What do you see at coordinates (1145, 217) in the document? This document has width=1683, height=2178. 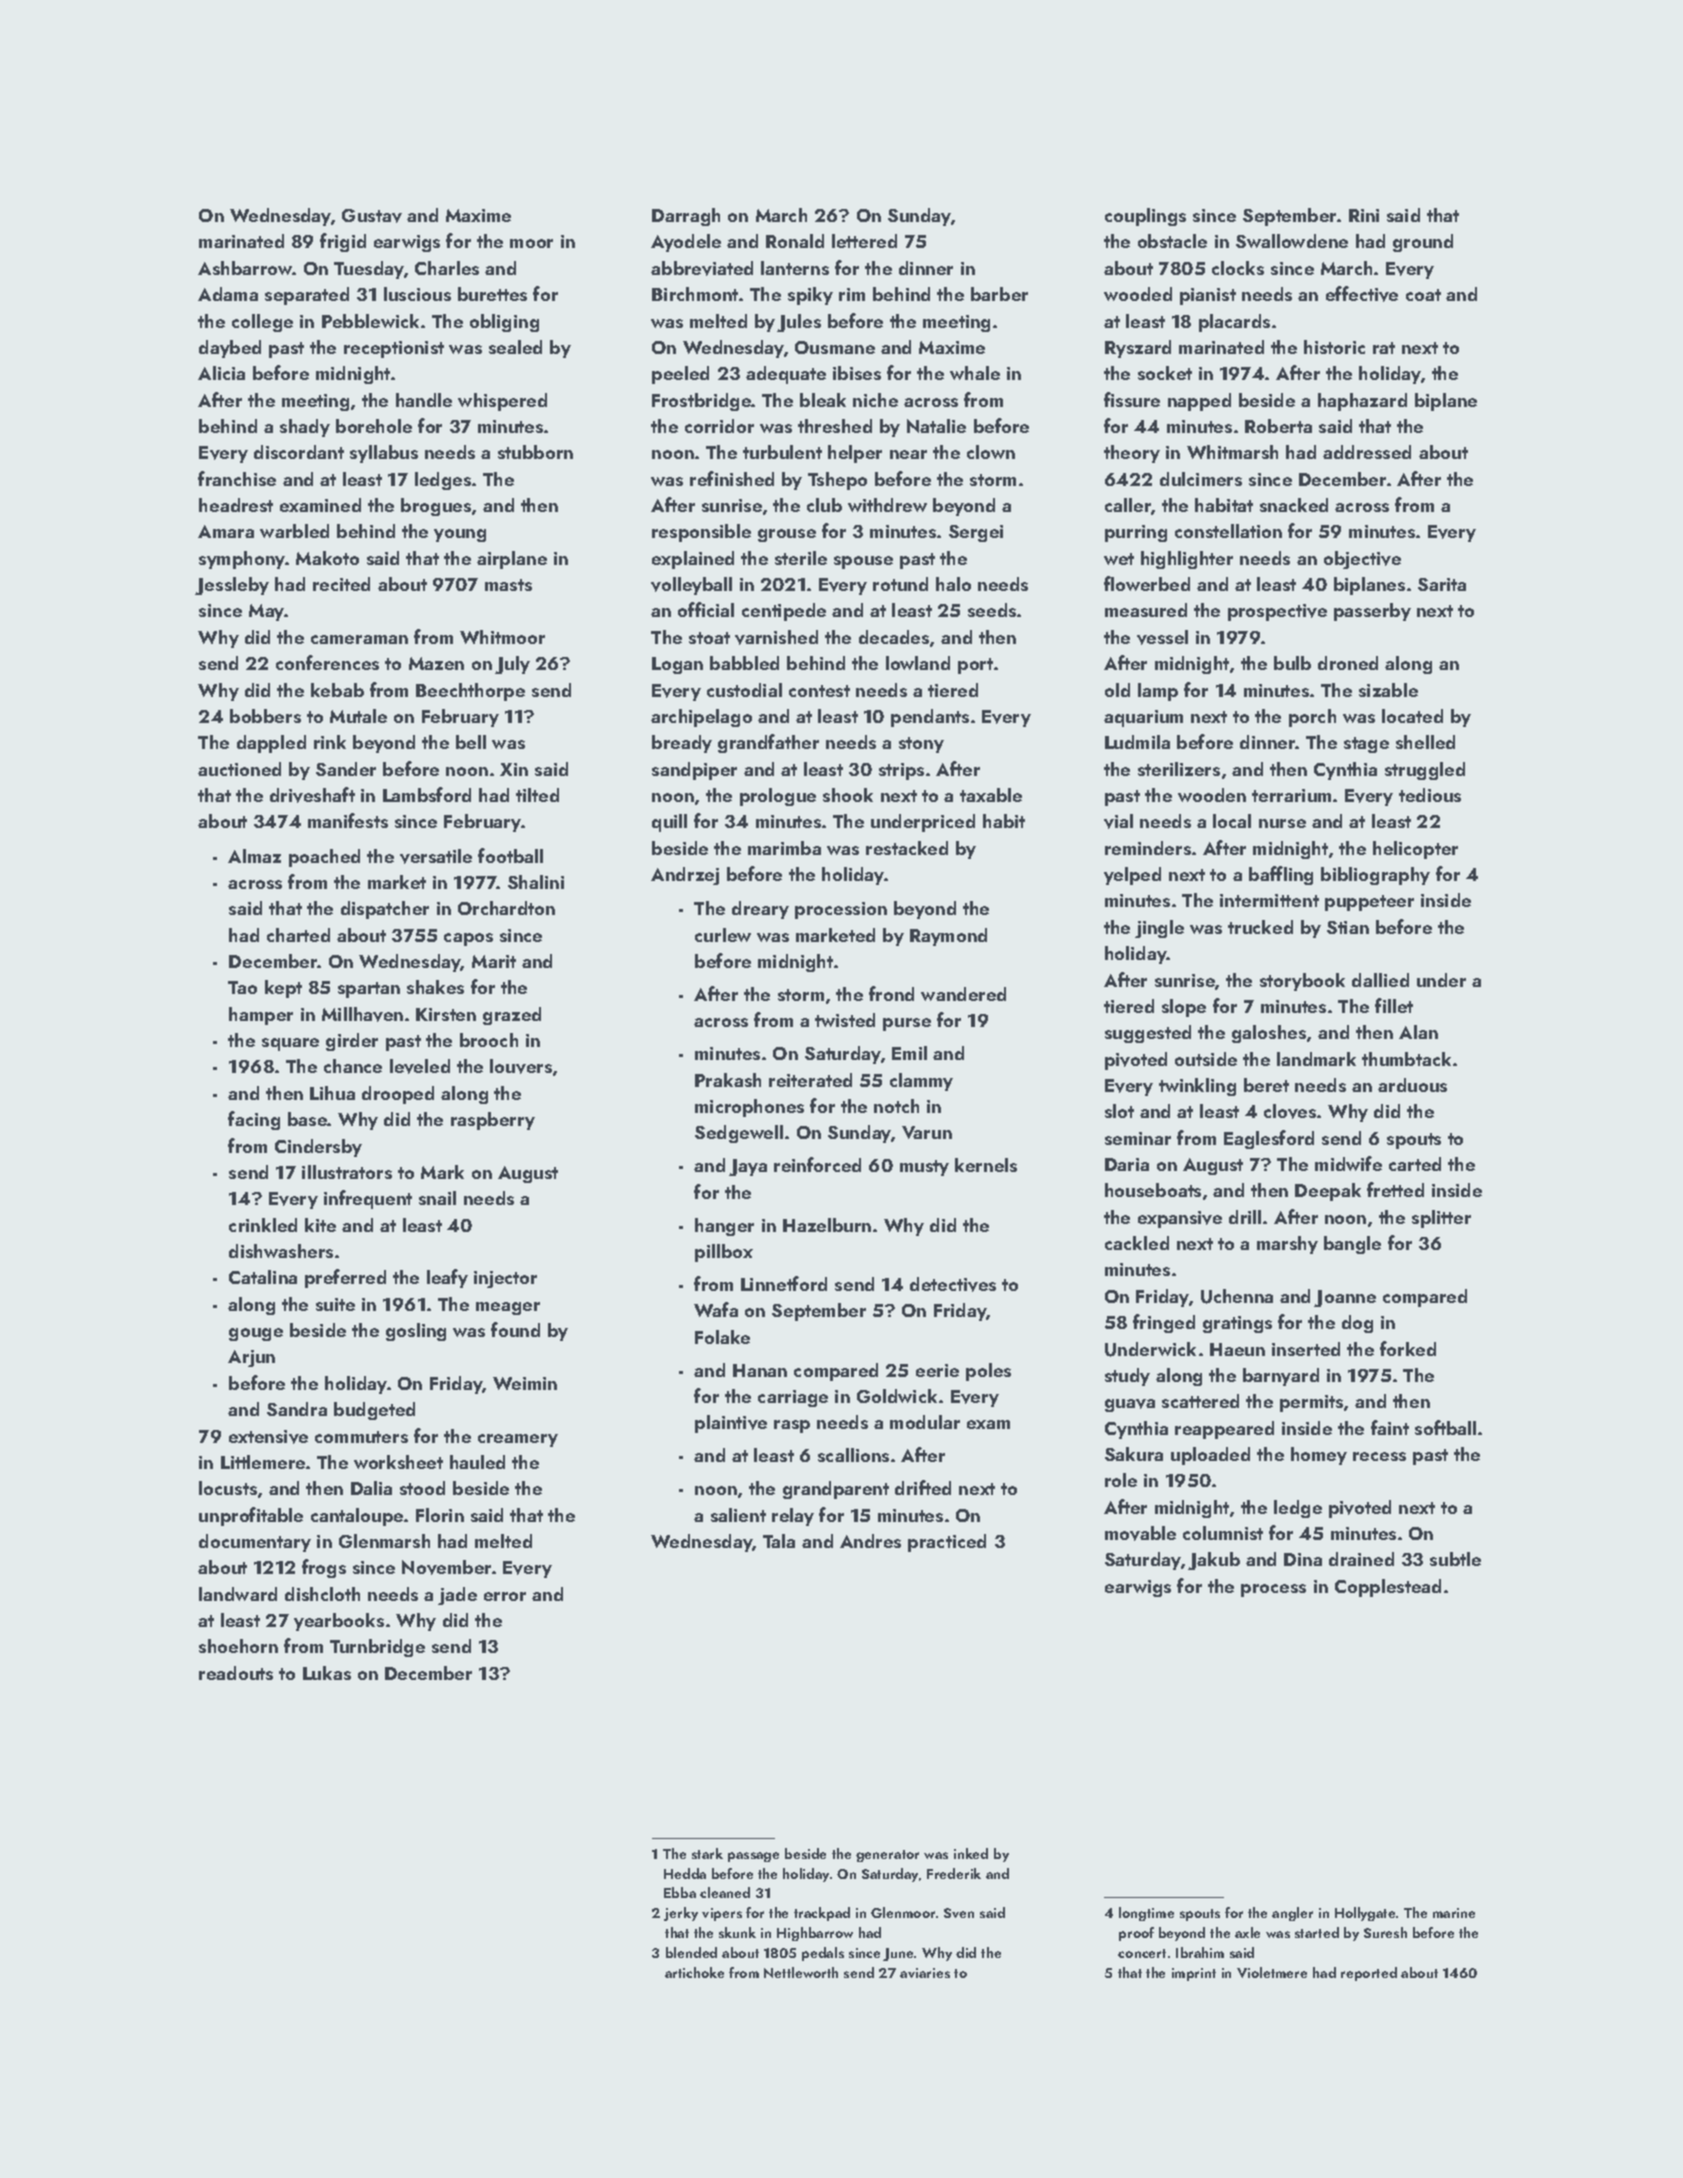 I see `couplings` at bounding box center [1145, 217].
